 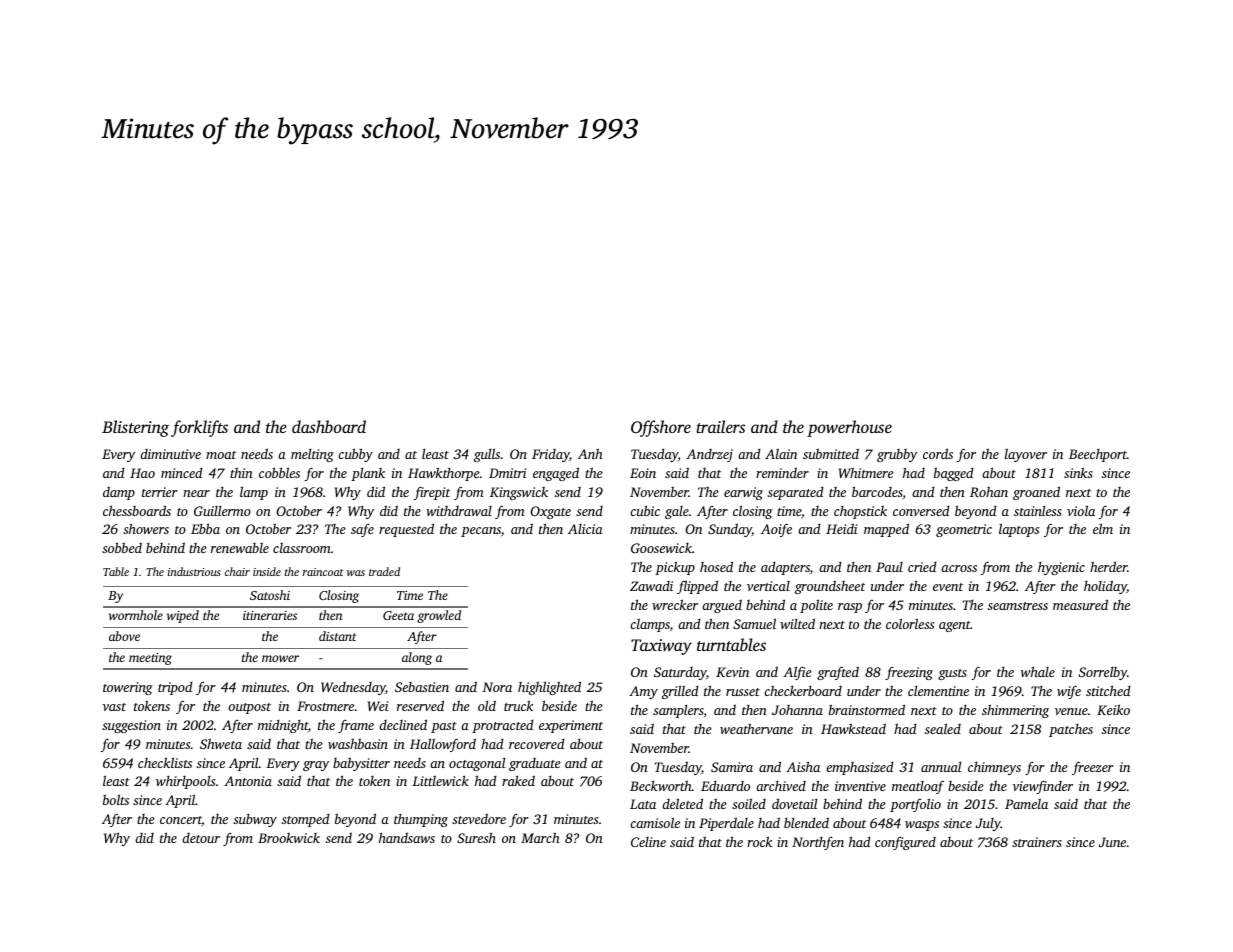 What do you see at coordinates (329, 426) in the document?
I see `dashboard` at bounding box center [329, 426].
